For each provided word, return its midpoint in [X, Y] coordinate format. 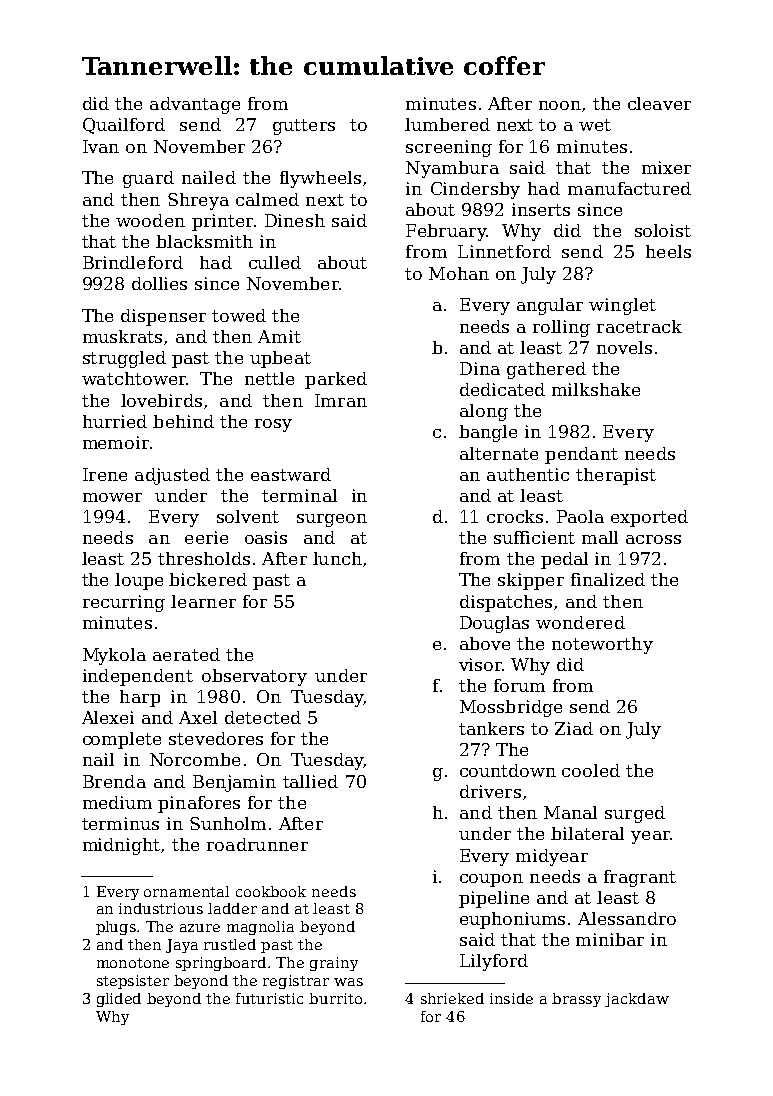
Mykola [114, 656]
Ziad [574, 728]
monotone [133, 963]
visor [480, 664]
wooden [150, 220]
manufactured [629, 188]
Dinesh [295, 220]
